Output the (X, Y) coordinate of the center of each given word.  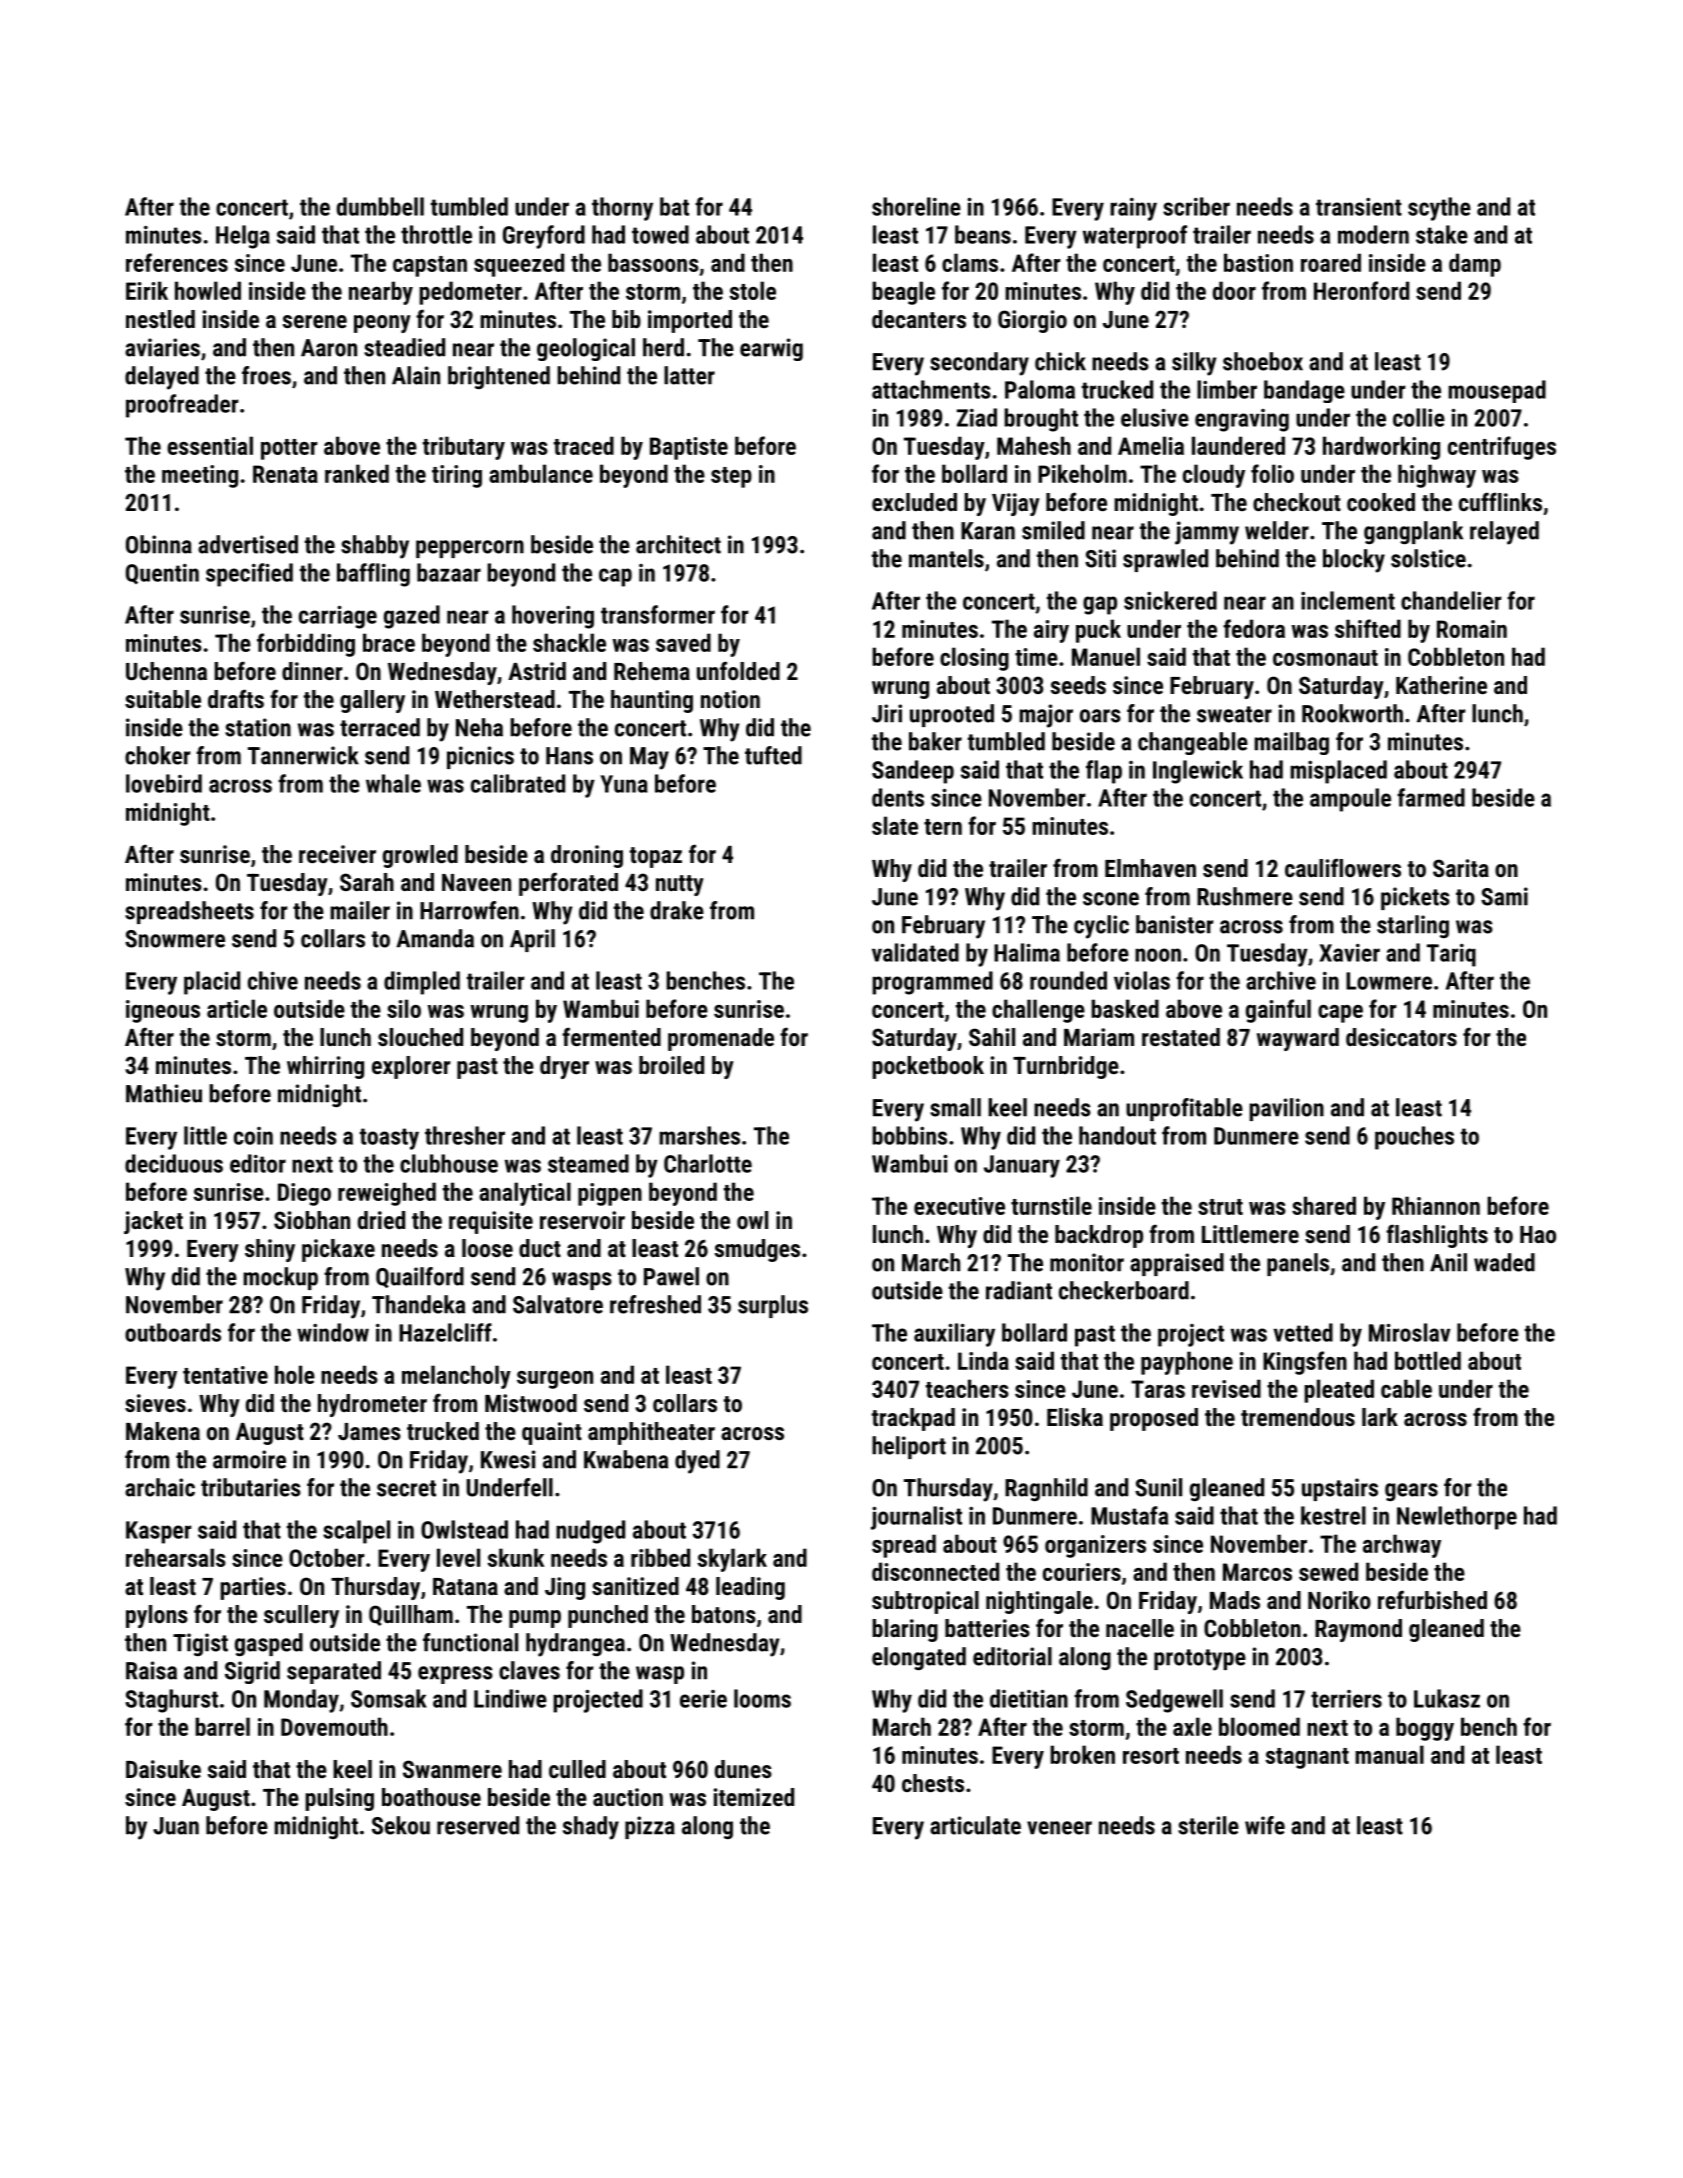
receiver (337, 854)
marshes (699, 1135)
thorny (622, 209)
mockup (280, 1278)
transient (1359, 207)
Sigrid (252, 1672)
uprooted (952, 715)
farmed (1431, 797)
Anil (1448, 1262)
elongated (919, 1658)
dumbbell (380, 206)
